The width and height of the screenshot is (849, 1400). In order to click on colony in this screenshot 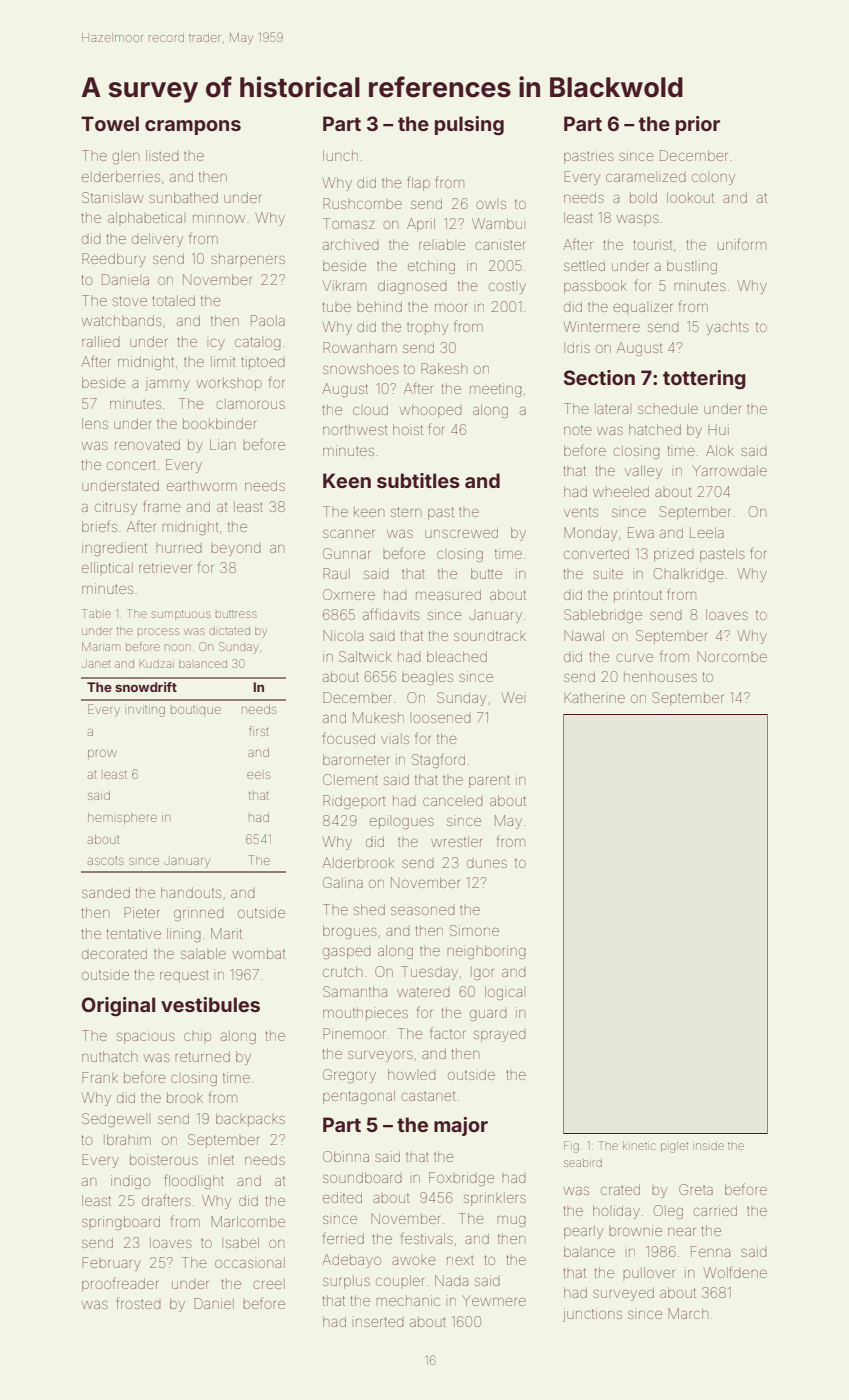, I will do `click(713, 179)`.
